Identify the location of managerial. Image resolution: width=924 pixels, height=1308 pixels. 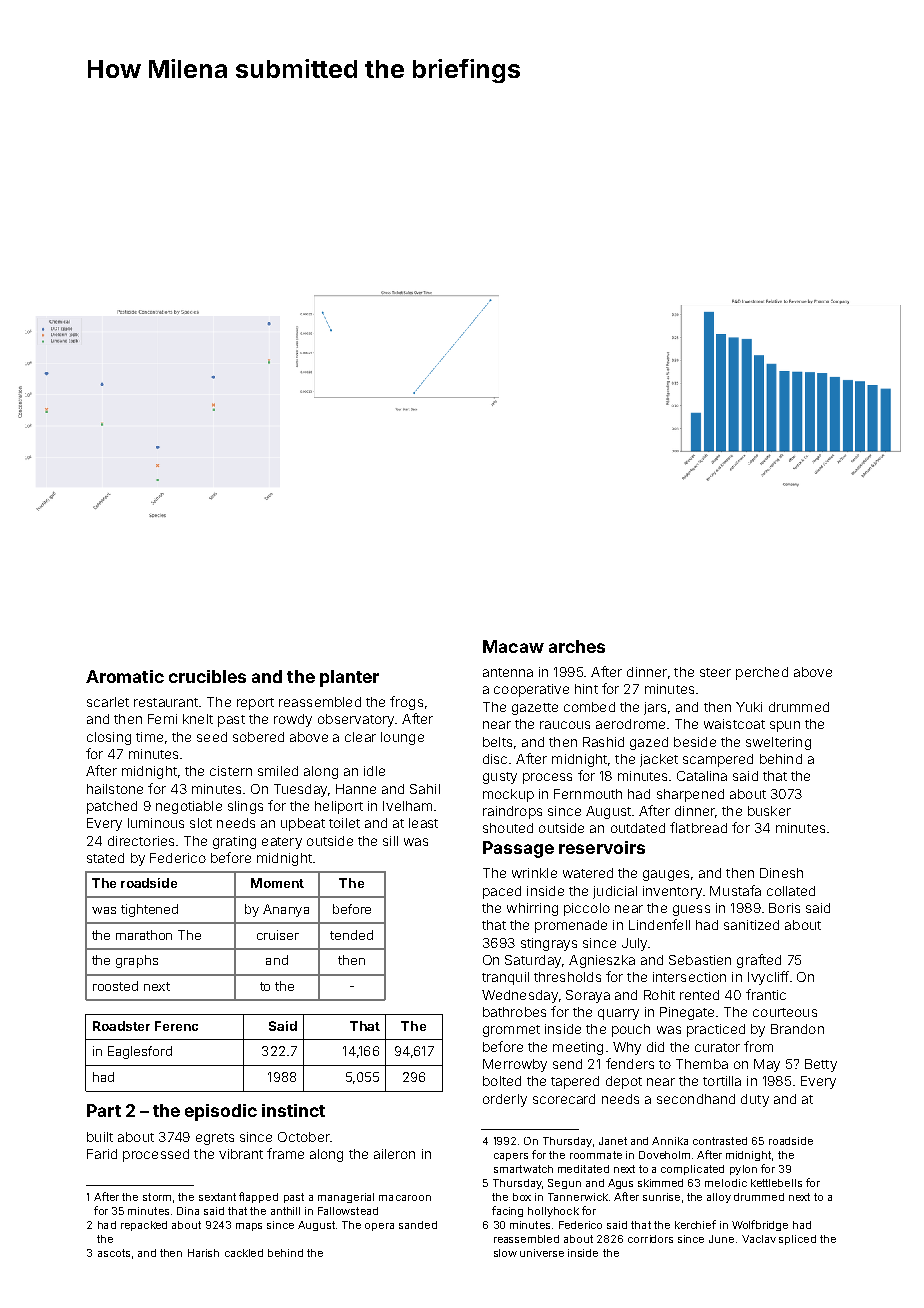
(346, 1198).
